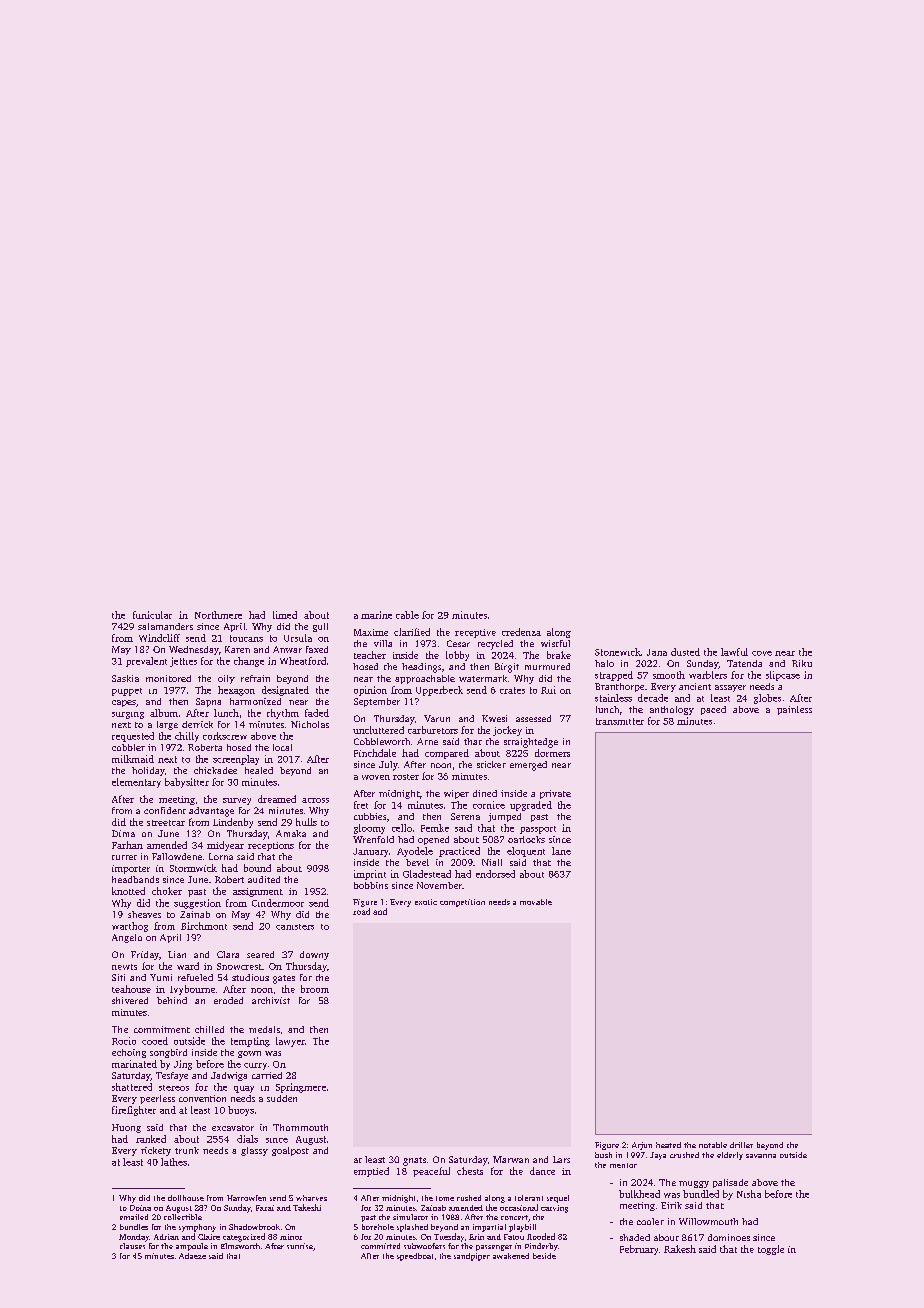  What do you see at coordinates (421, 668) in the image?
I see `headings` at bounding box center [421, 668].
